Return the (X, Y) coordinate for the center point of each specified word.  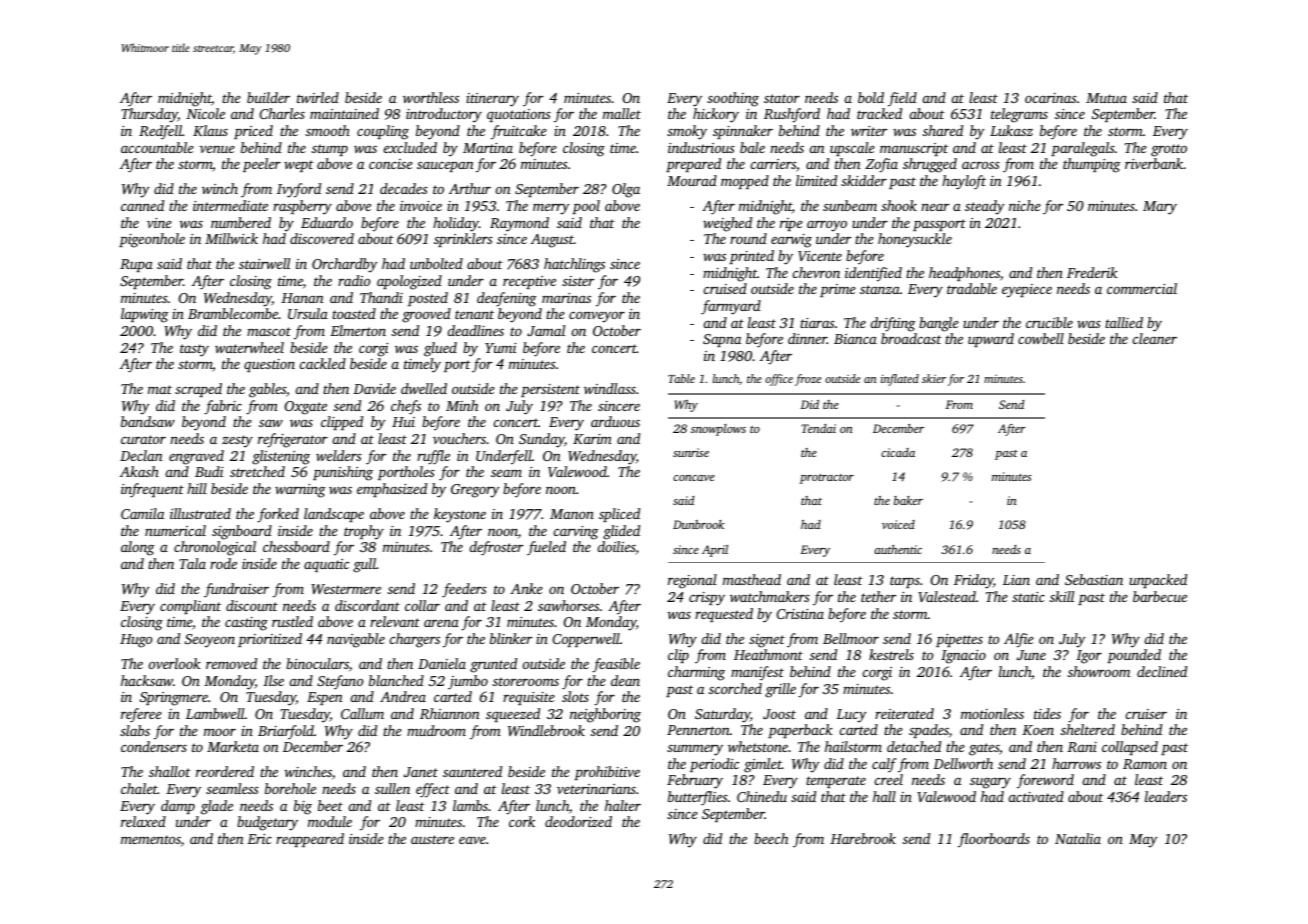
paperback (800, 731)
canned (142, 205)
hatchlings (574, 265)
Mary (1160, 208)
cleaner (1155, 338)
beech (771, 838)
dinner (807, 338)
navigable (356, 640)
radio (354, 280)
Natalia (1078, 838)
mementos (151, 839)
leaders (1166, 796)
